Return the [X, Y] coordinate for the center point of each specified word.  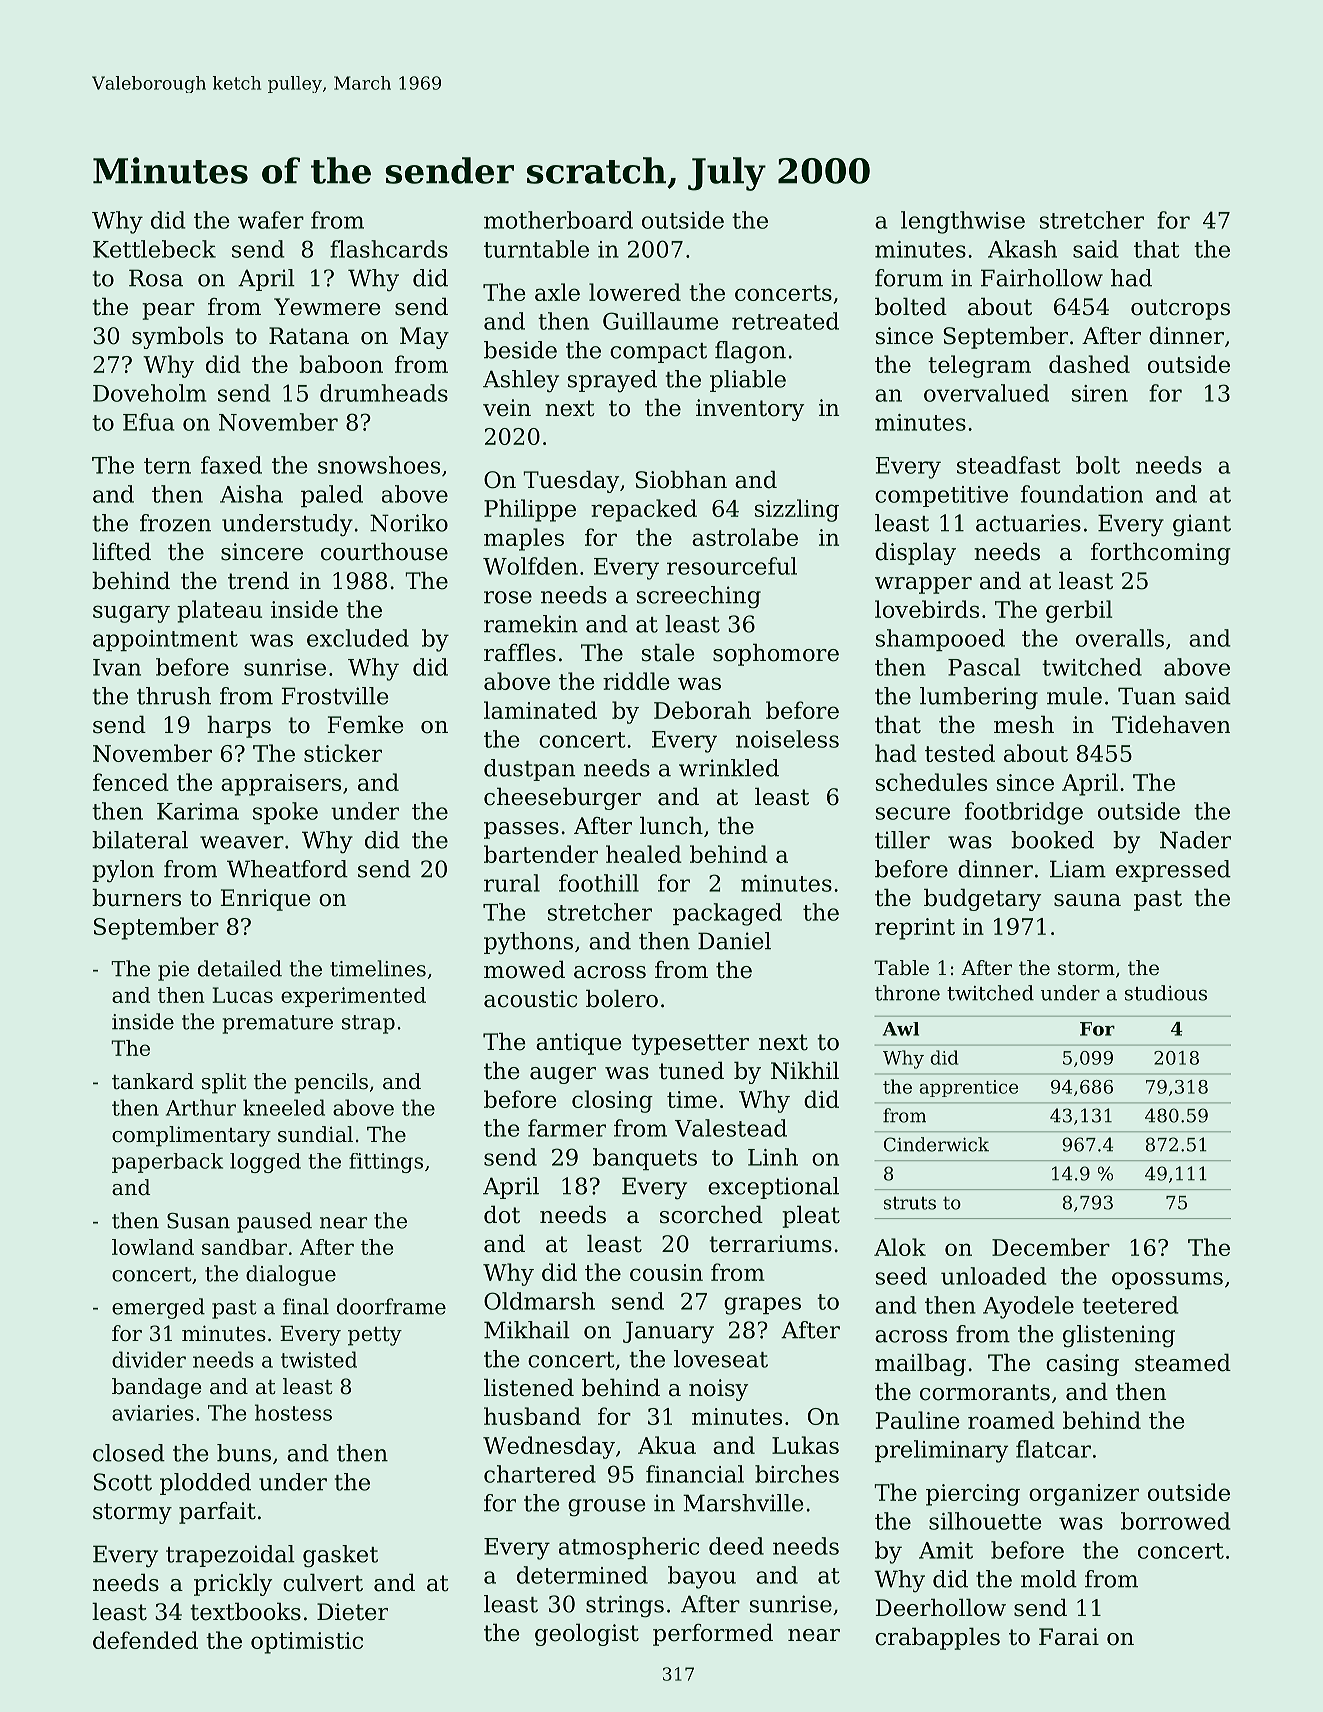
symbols [177, 337]
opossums [1167, 1280]
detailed [240, 968]
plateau [219, 611]
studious [1166, 993]
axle [557, 292]
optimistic [307, 1643]
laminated [540, 710]
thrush [174, 696]
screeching [699, 597]
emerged [158, 1308]
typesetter [690, 1044]
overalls [1120, 638]
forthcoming [1161, 553]
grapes [762, 1306]
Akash [1022, 249]
